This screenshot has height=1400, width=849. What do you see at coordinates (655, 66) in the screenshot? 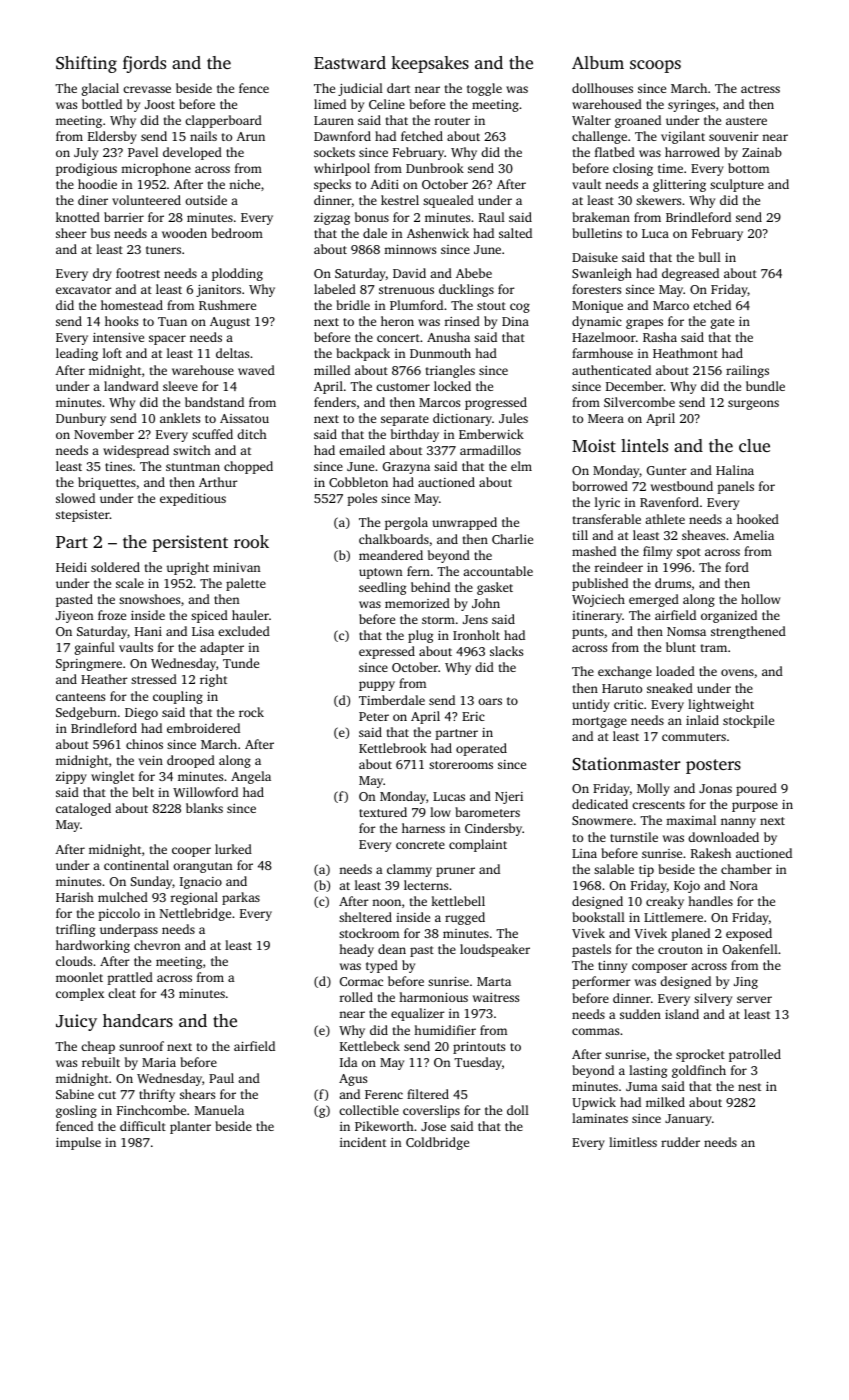
I see `scoops` at bounding box center [655, 66].
